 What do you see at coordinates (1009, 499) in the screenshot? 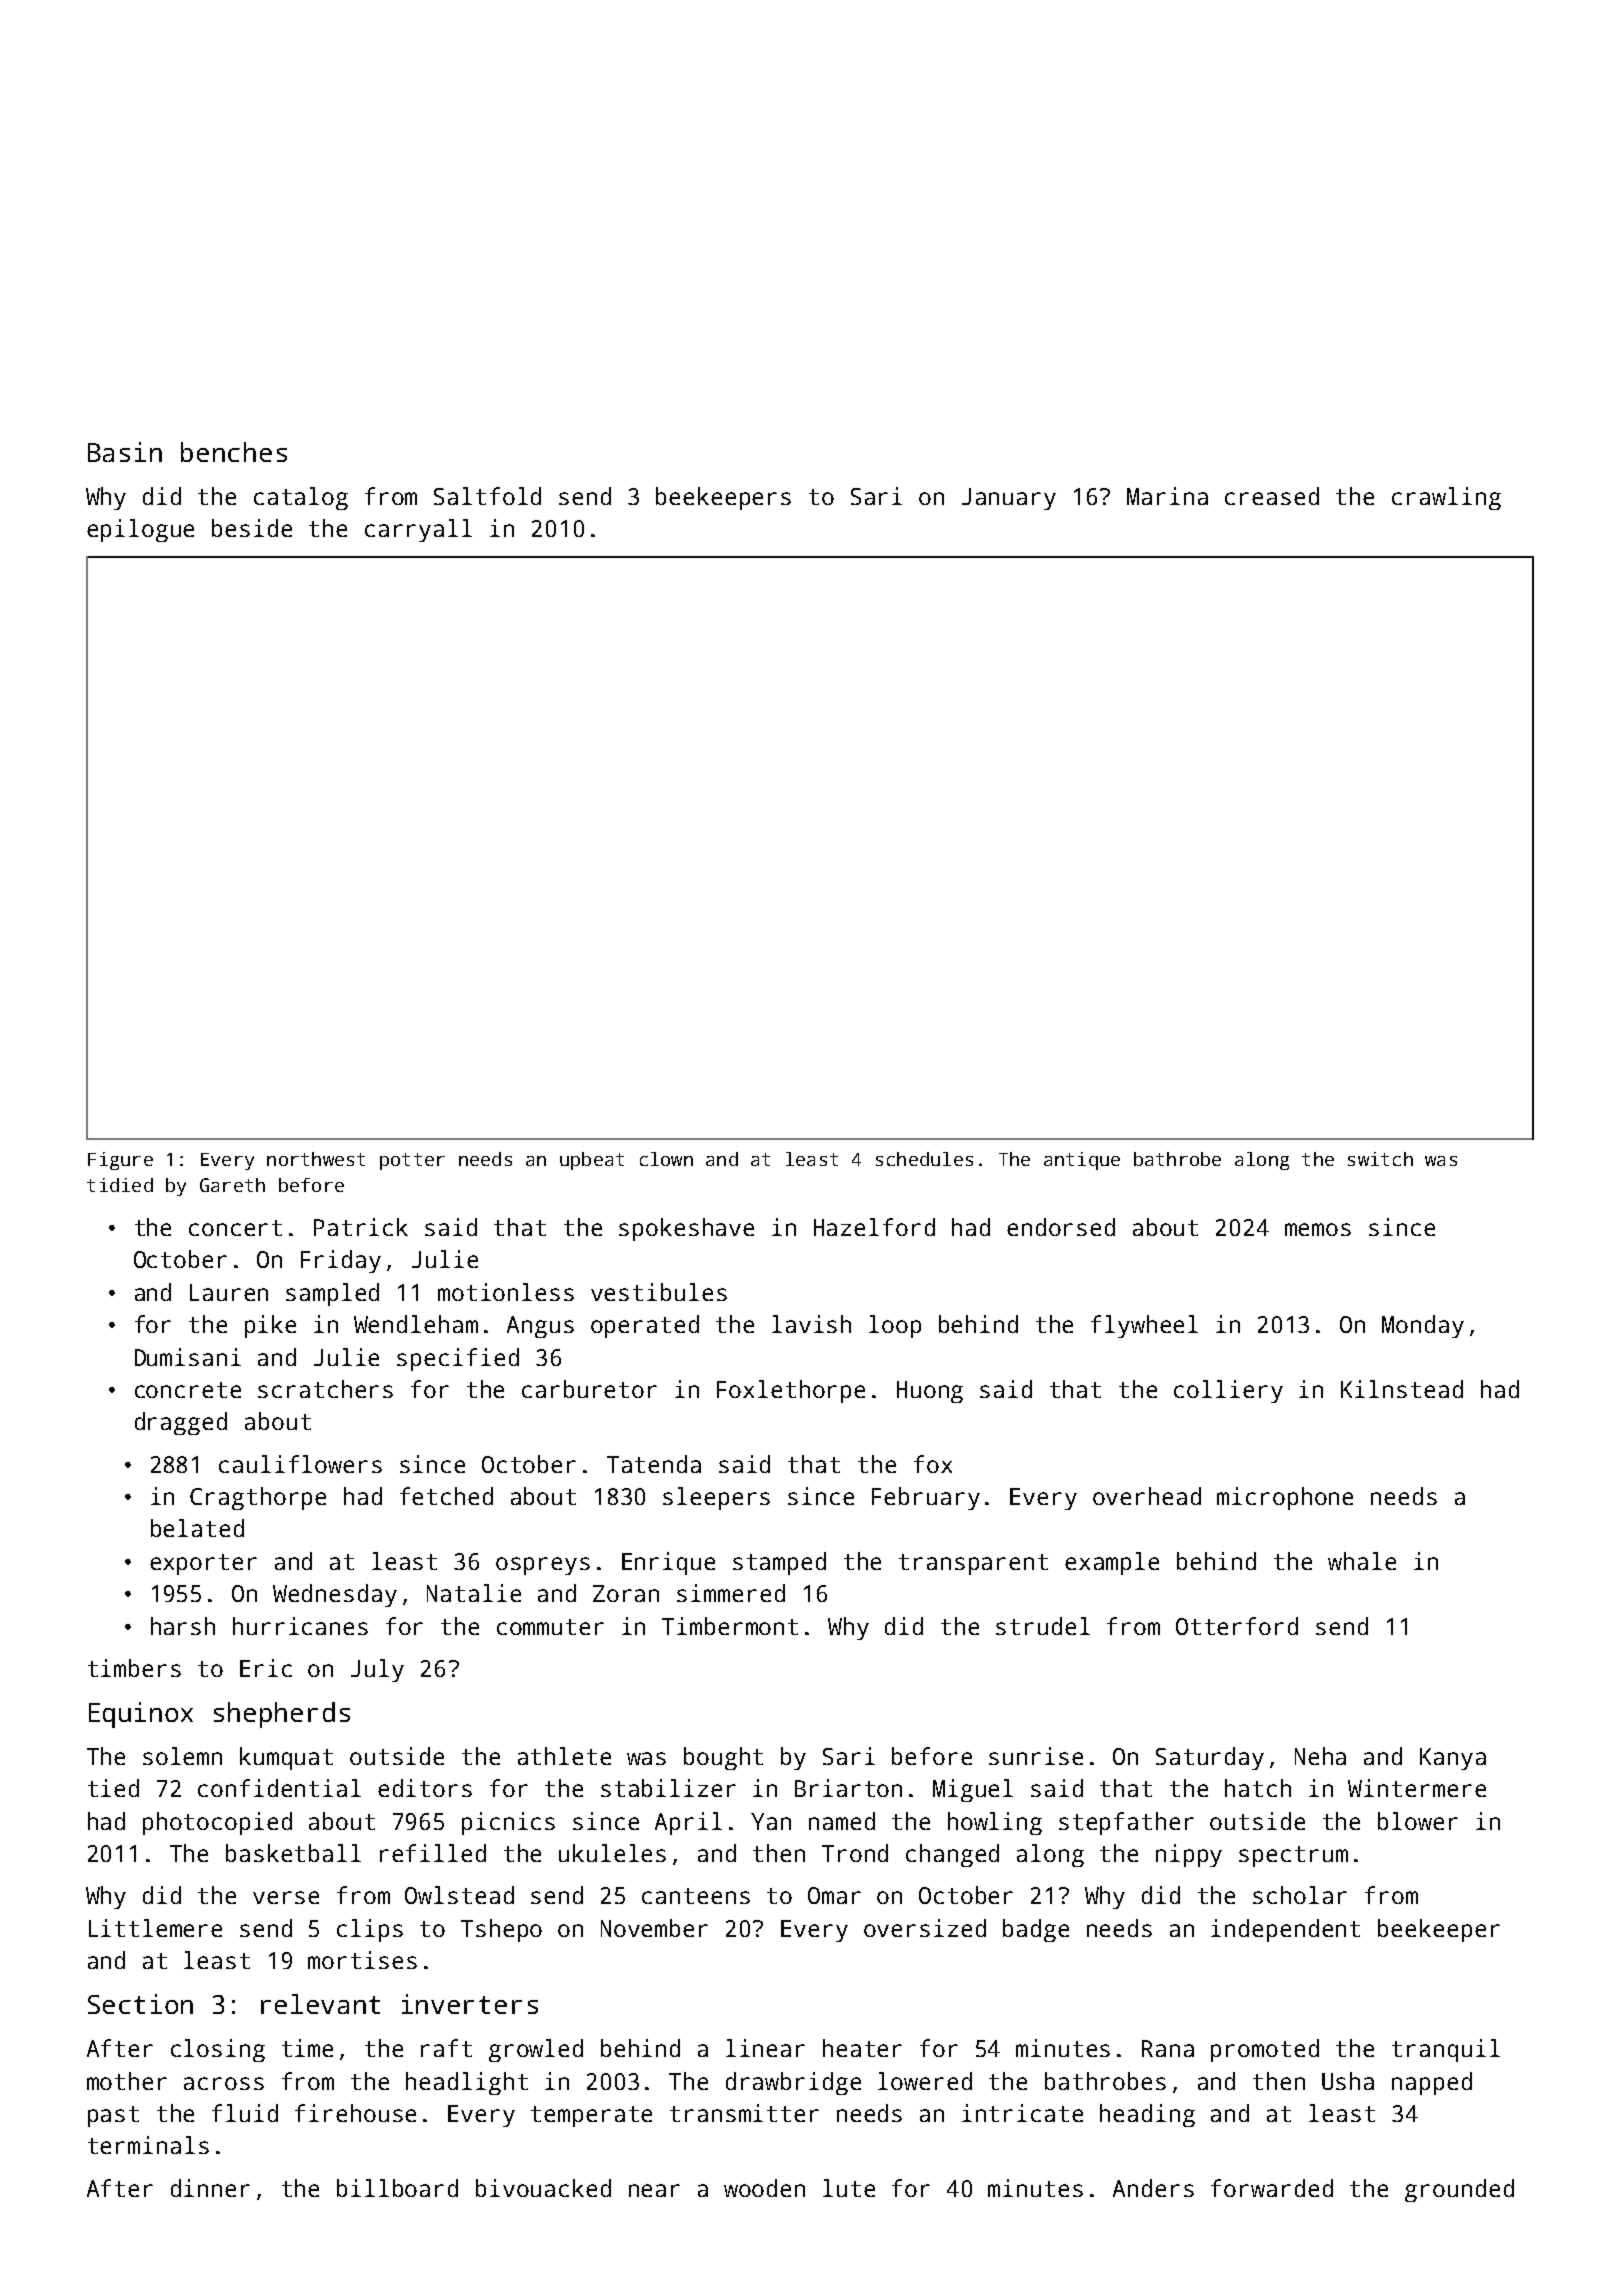
I see `January` at bounding box center [1009, 499].
